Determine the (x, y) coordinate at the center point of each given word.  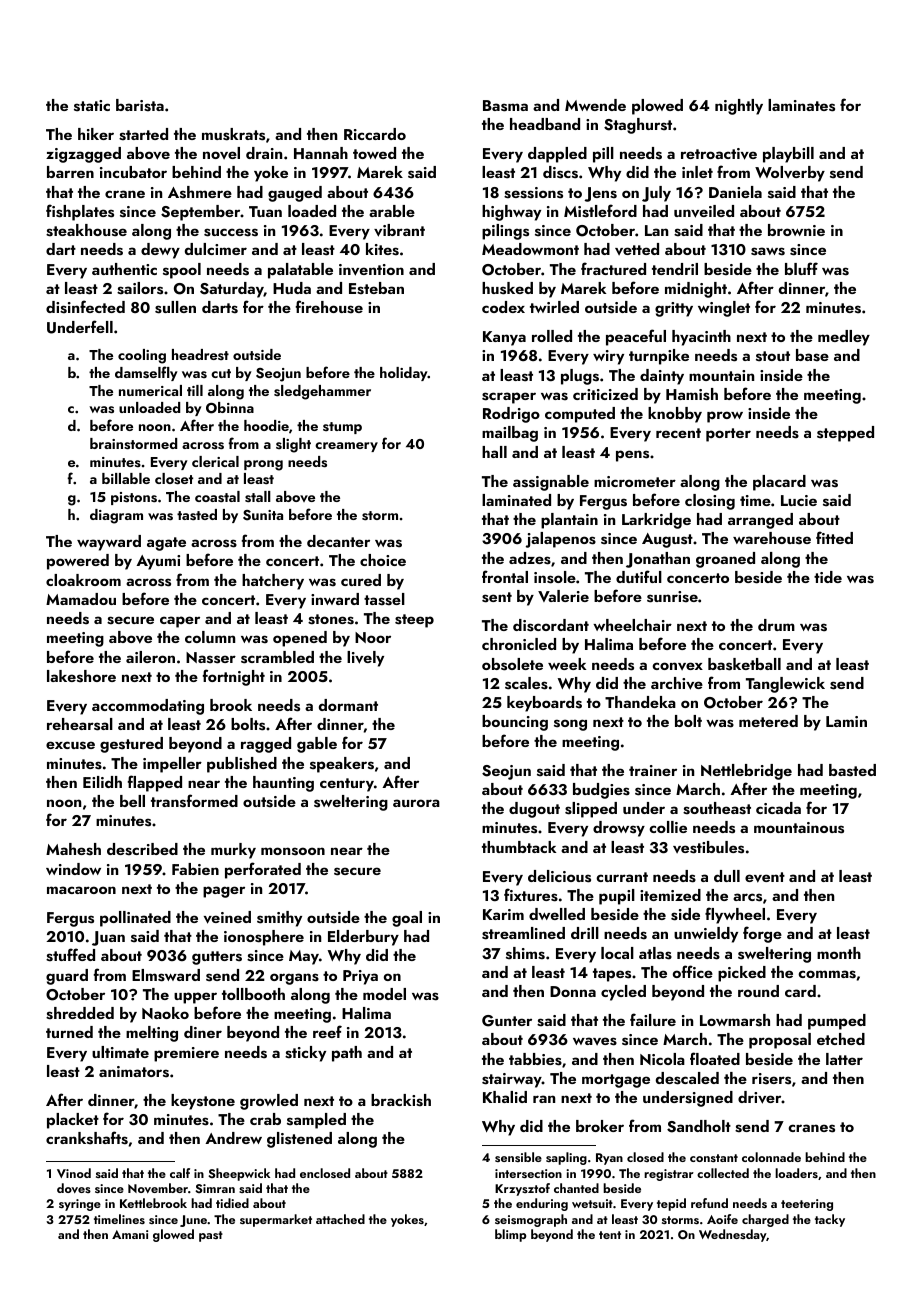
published (242, 765)
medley (844, 338)
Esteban (376, 288)
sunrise (672, 597)
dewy (160, 251)
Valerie (563, 596)
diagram (116, 516)
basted (852, 770)
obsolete (512, 664)
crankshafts (87, 1138)
